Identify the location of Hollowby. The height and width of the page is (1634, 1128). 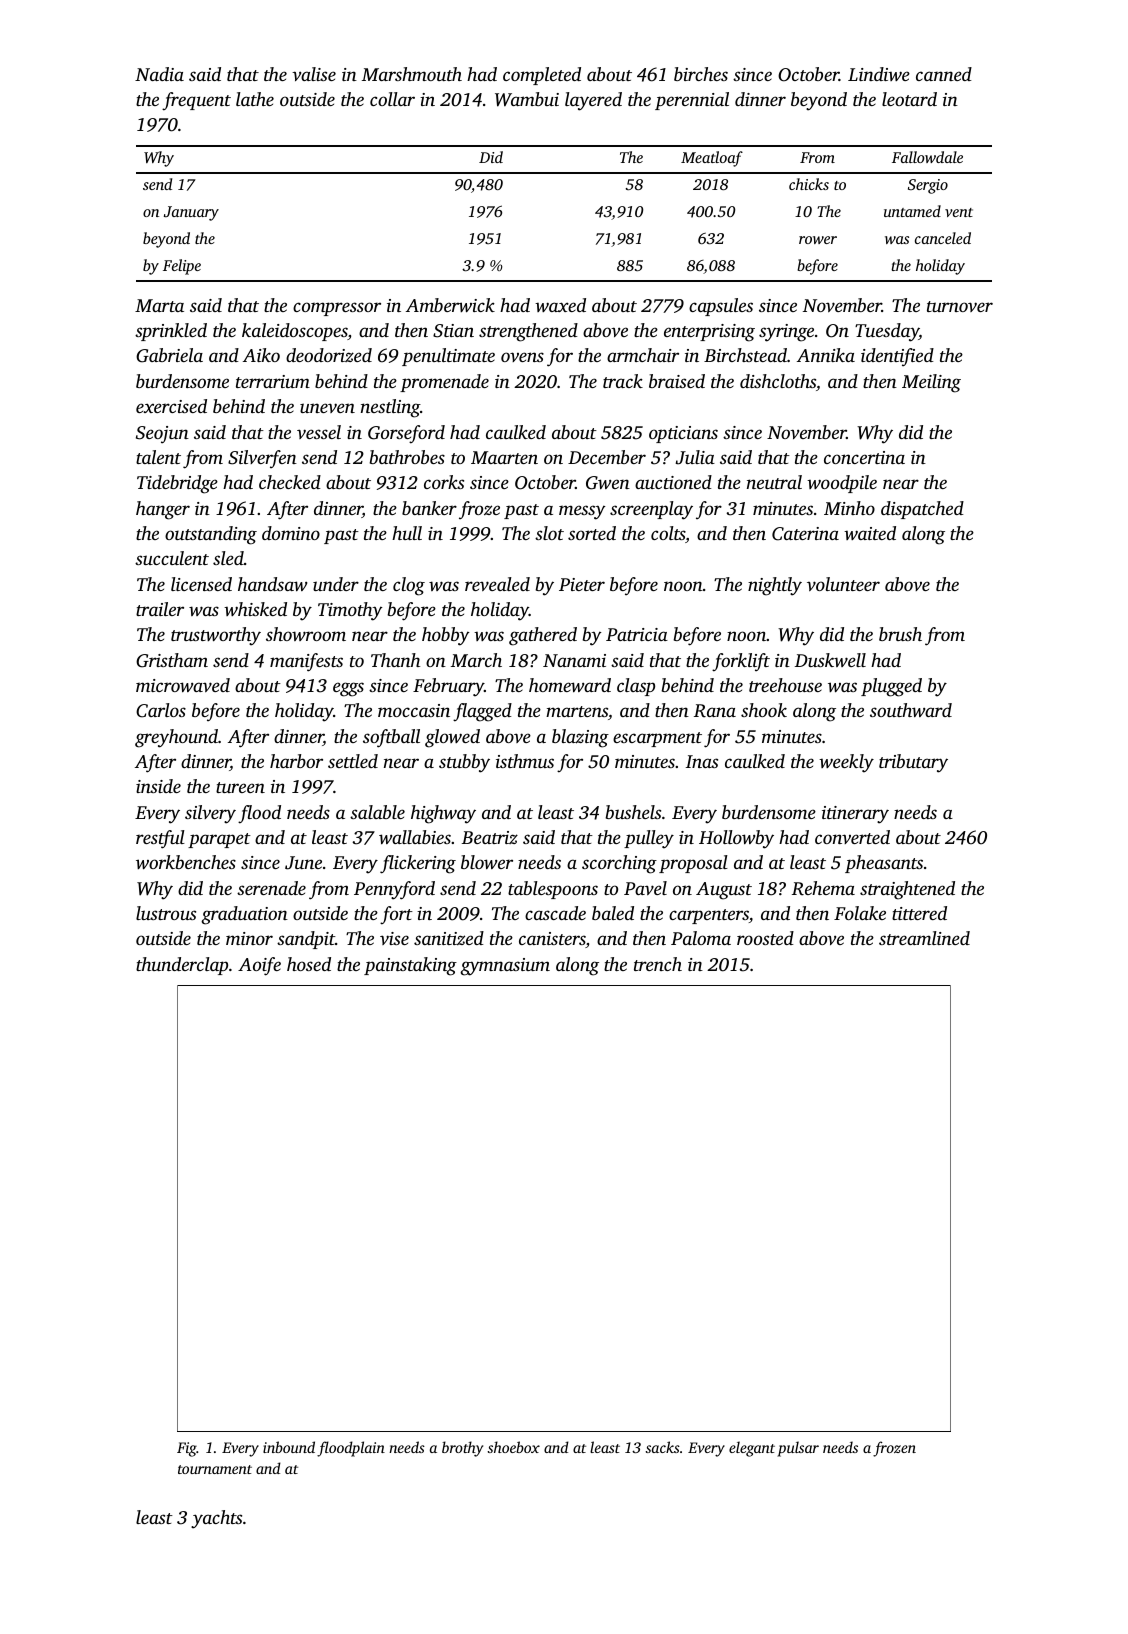
(736, 839).
